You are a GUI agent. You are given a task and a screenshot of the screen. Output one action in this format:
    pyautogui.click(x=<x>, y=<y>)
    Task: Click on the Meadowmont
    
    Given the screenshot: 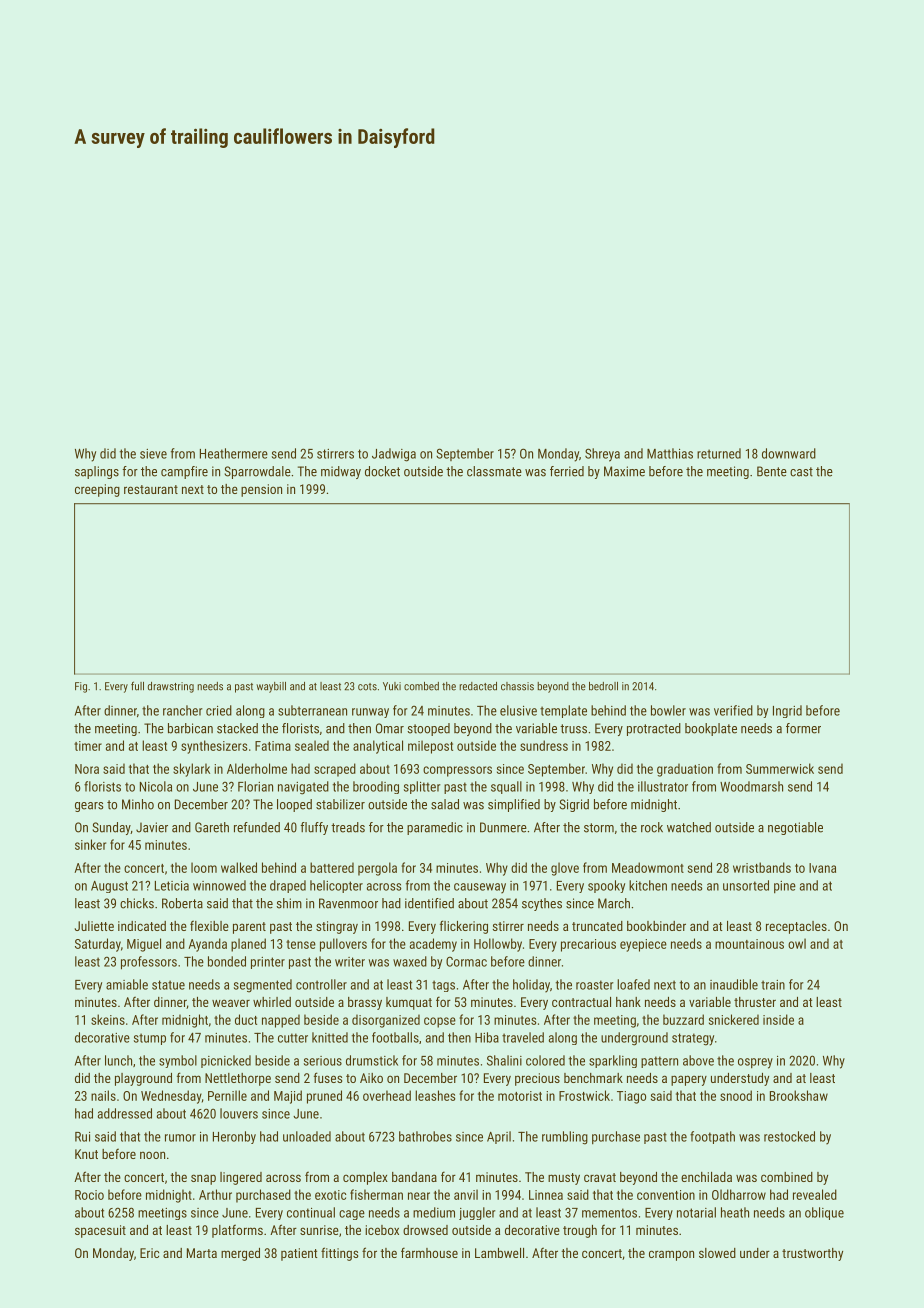 What is the action you would take?
    pyautogui.click(x=648, y=867)
